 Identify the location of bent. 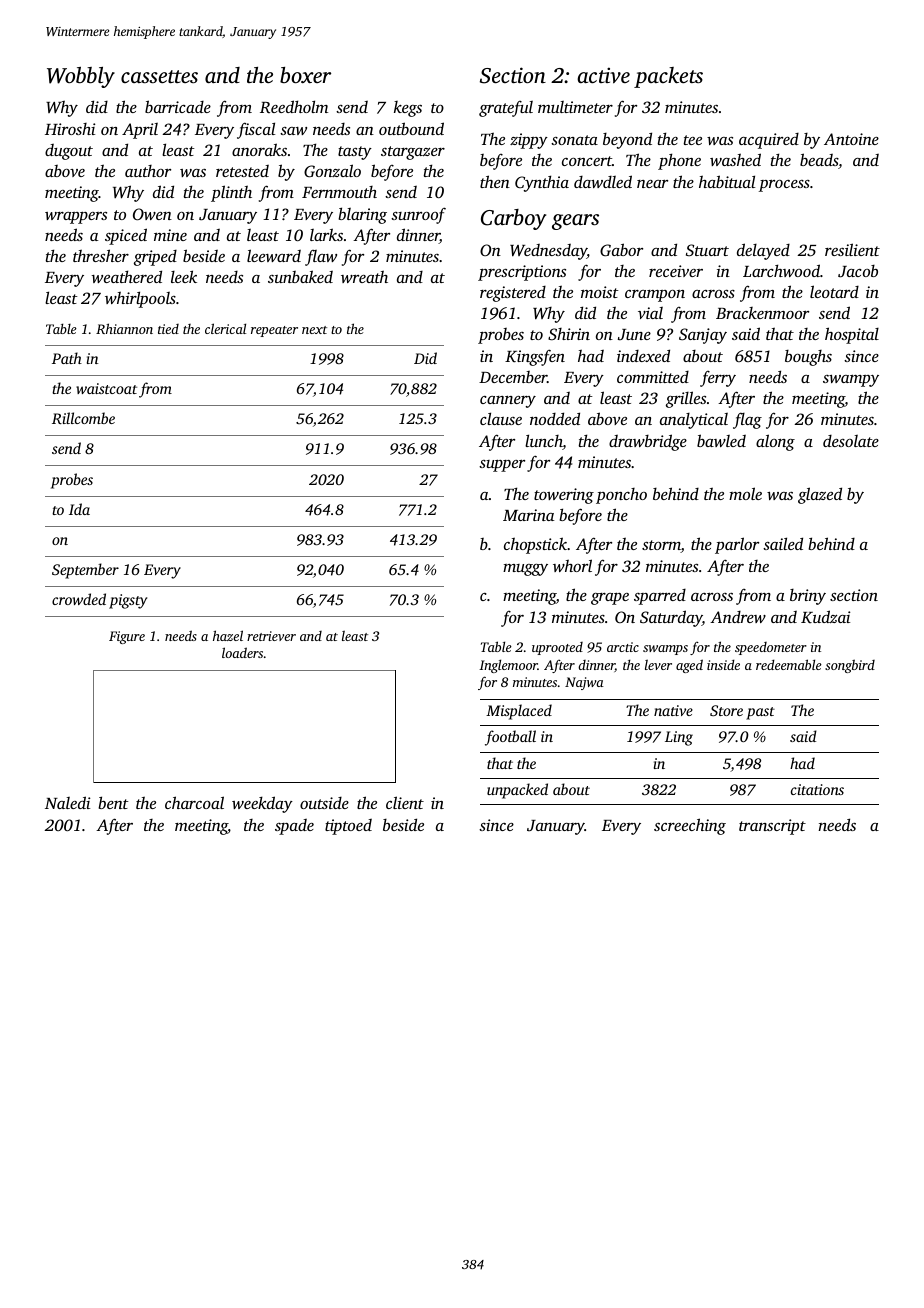
(113, 802).
